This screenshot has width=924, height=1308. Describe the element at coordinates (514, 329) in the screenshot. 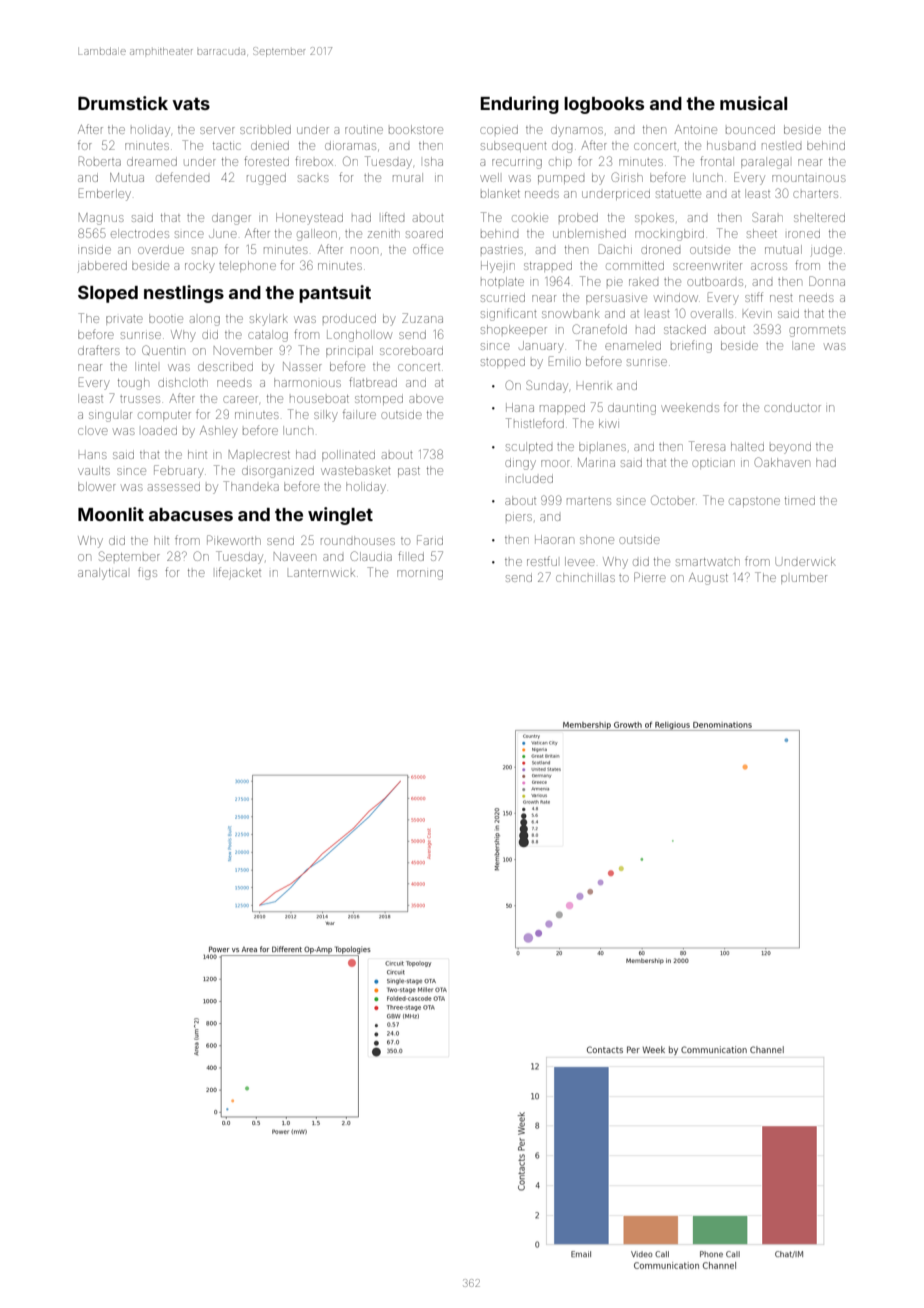

I see `shopkeeper` at that location.
